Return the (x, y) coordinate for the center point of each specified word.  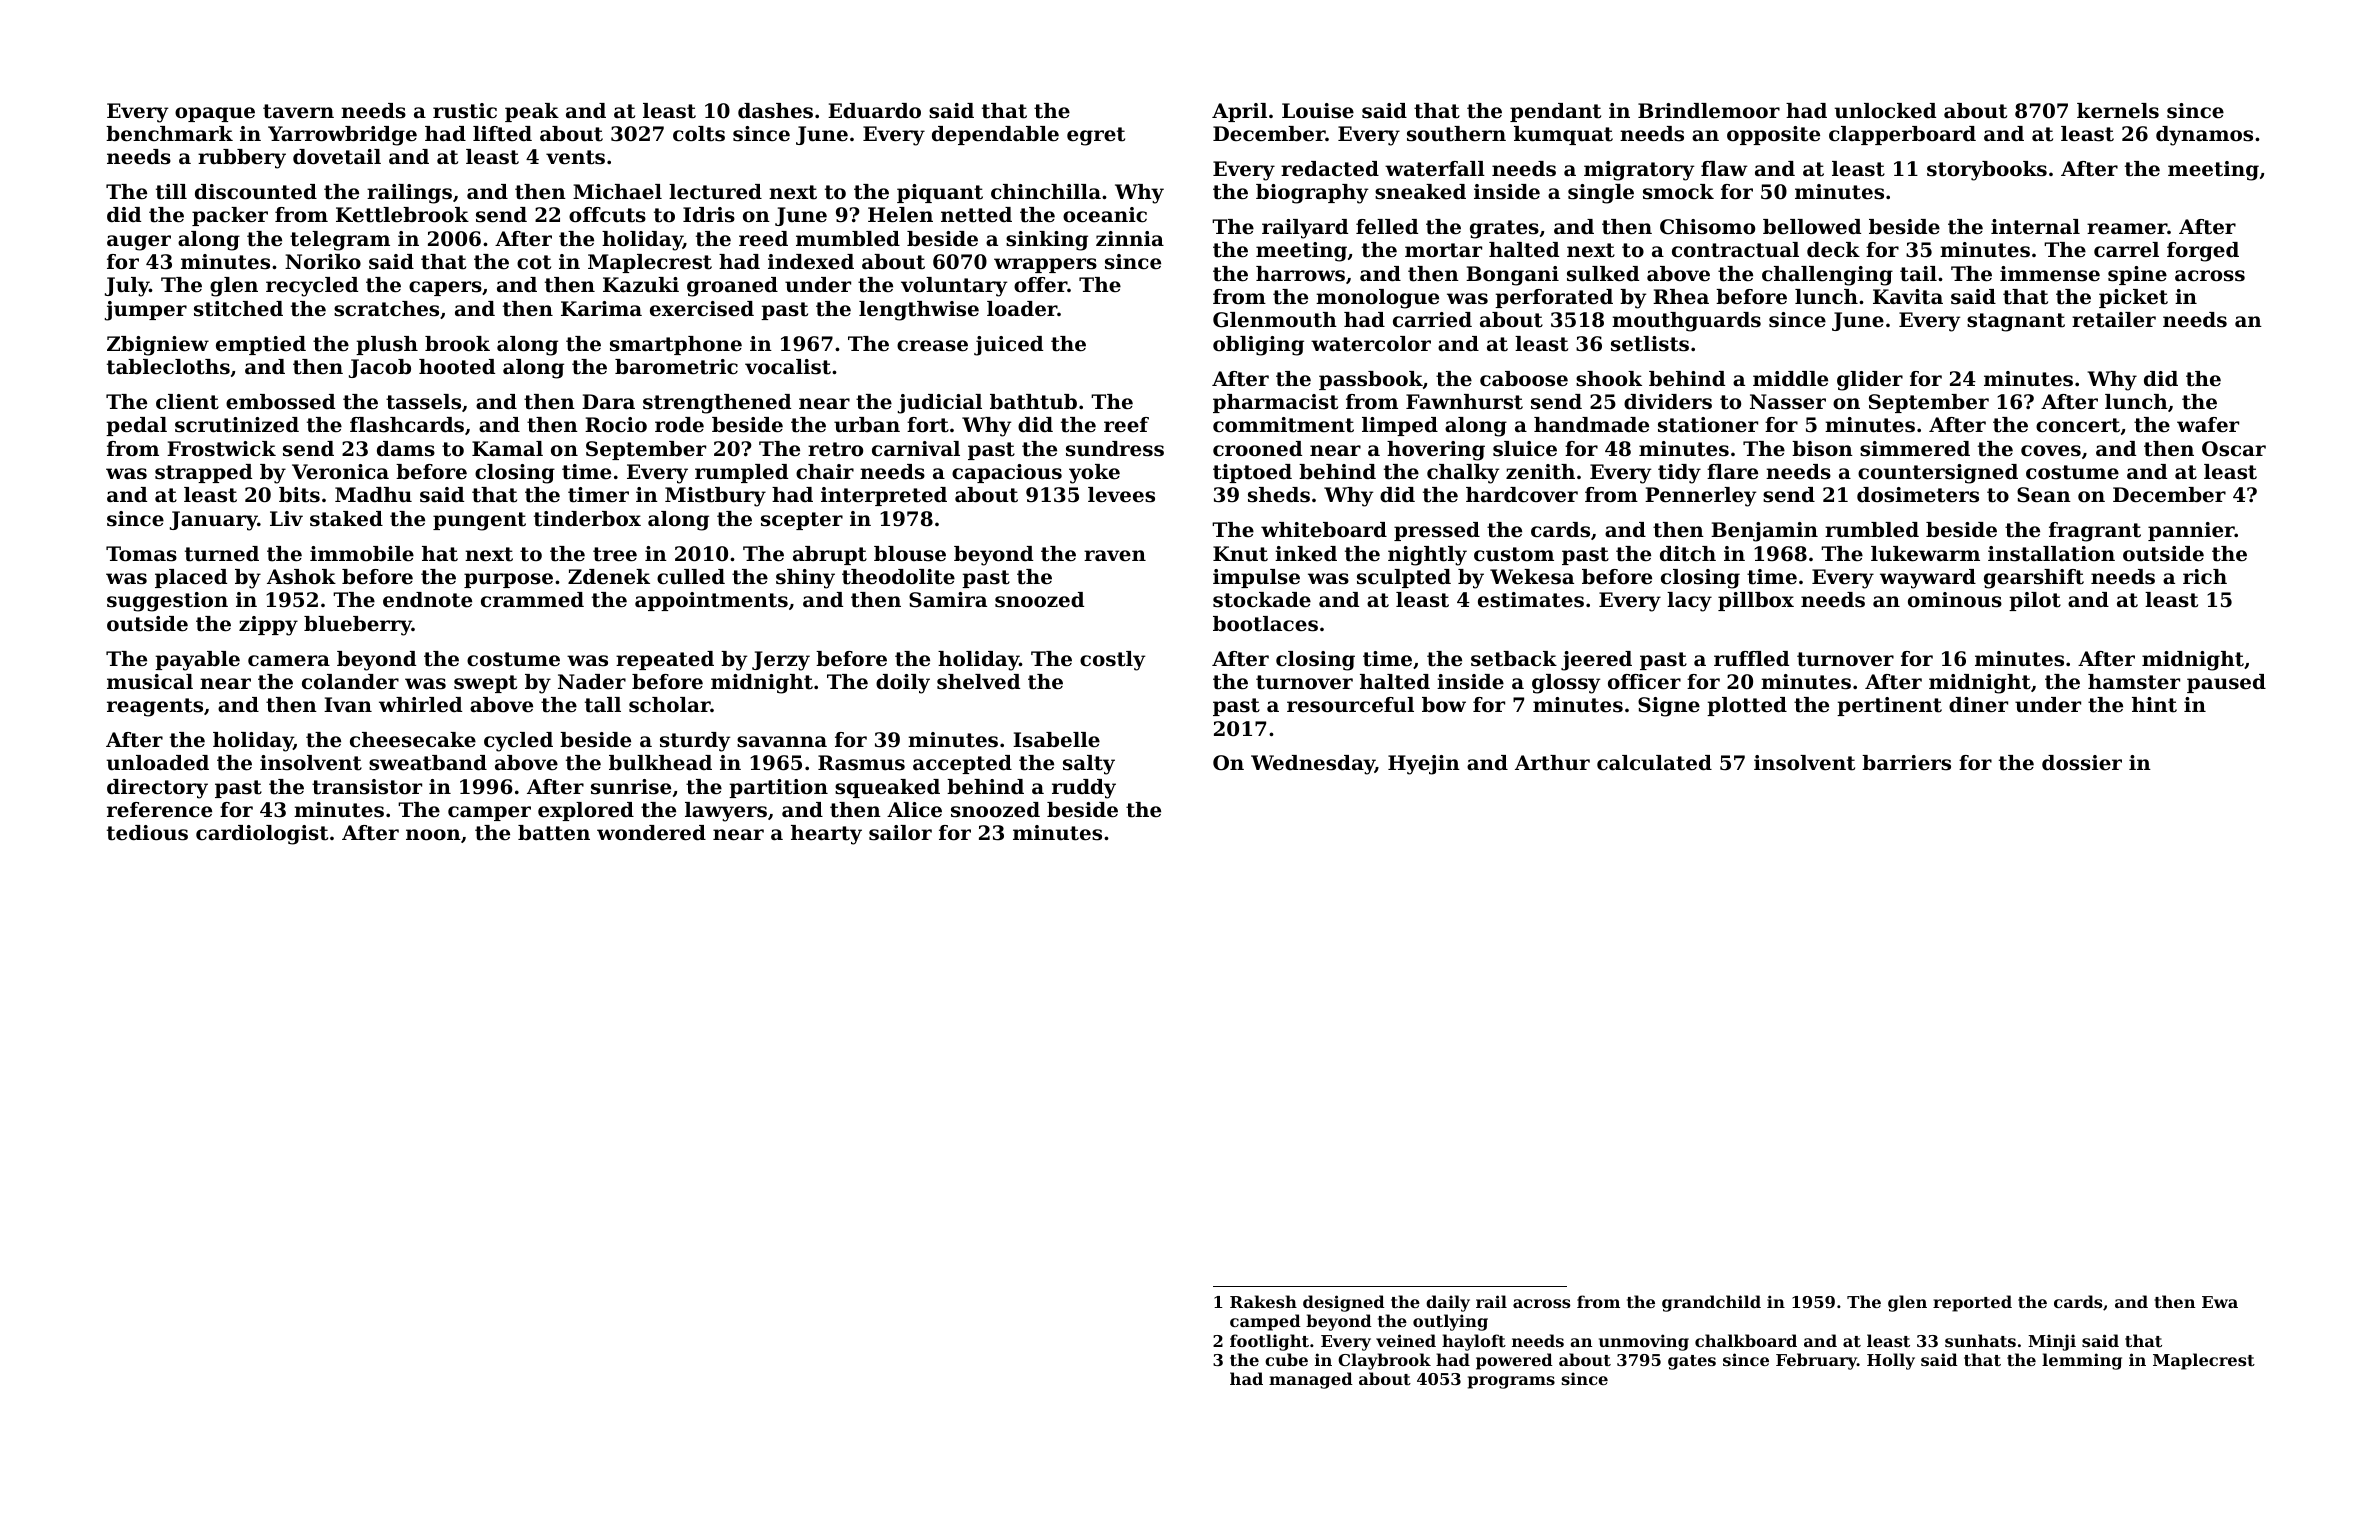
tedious (147, 833)
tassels (423, 402)
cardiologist (262, 835)
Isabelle (1056, 740)
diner (1978, 705)
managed (1311, 1380)
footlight (1269, 1342)
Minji (2052, 1342)
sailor (900, 833)
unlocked (1885, 111)
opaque (215, 114)
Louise (1318, 111)
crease (932, 346)
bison (1822, 449)
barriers (1906, 763)
